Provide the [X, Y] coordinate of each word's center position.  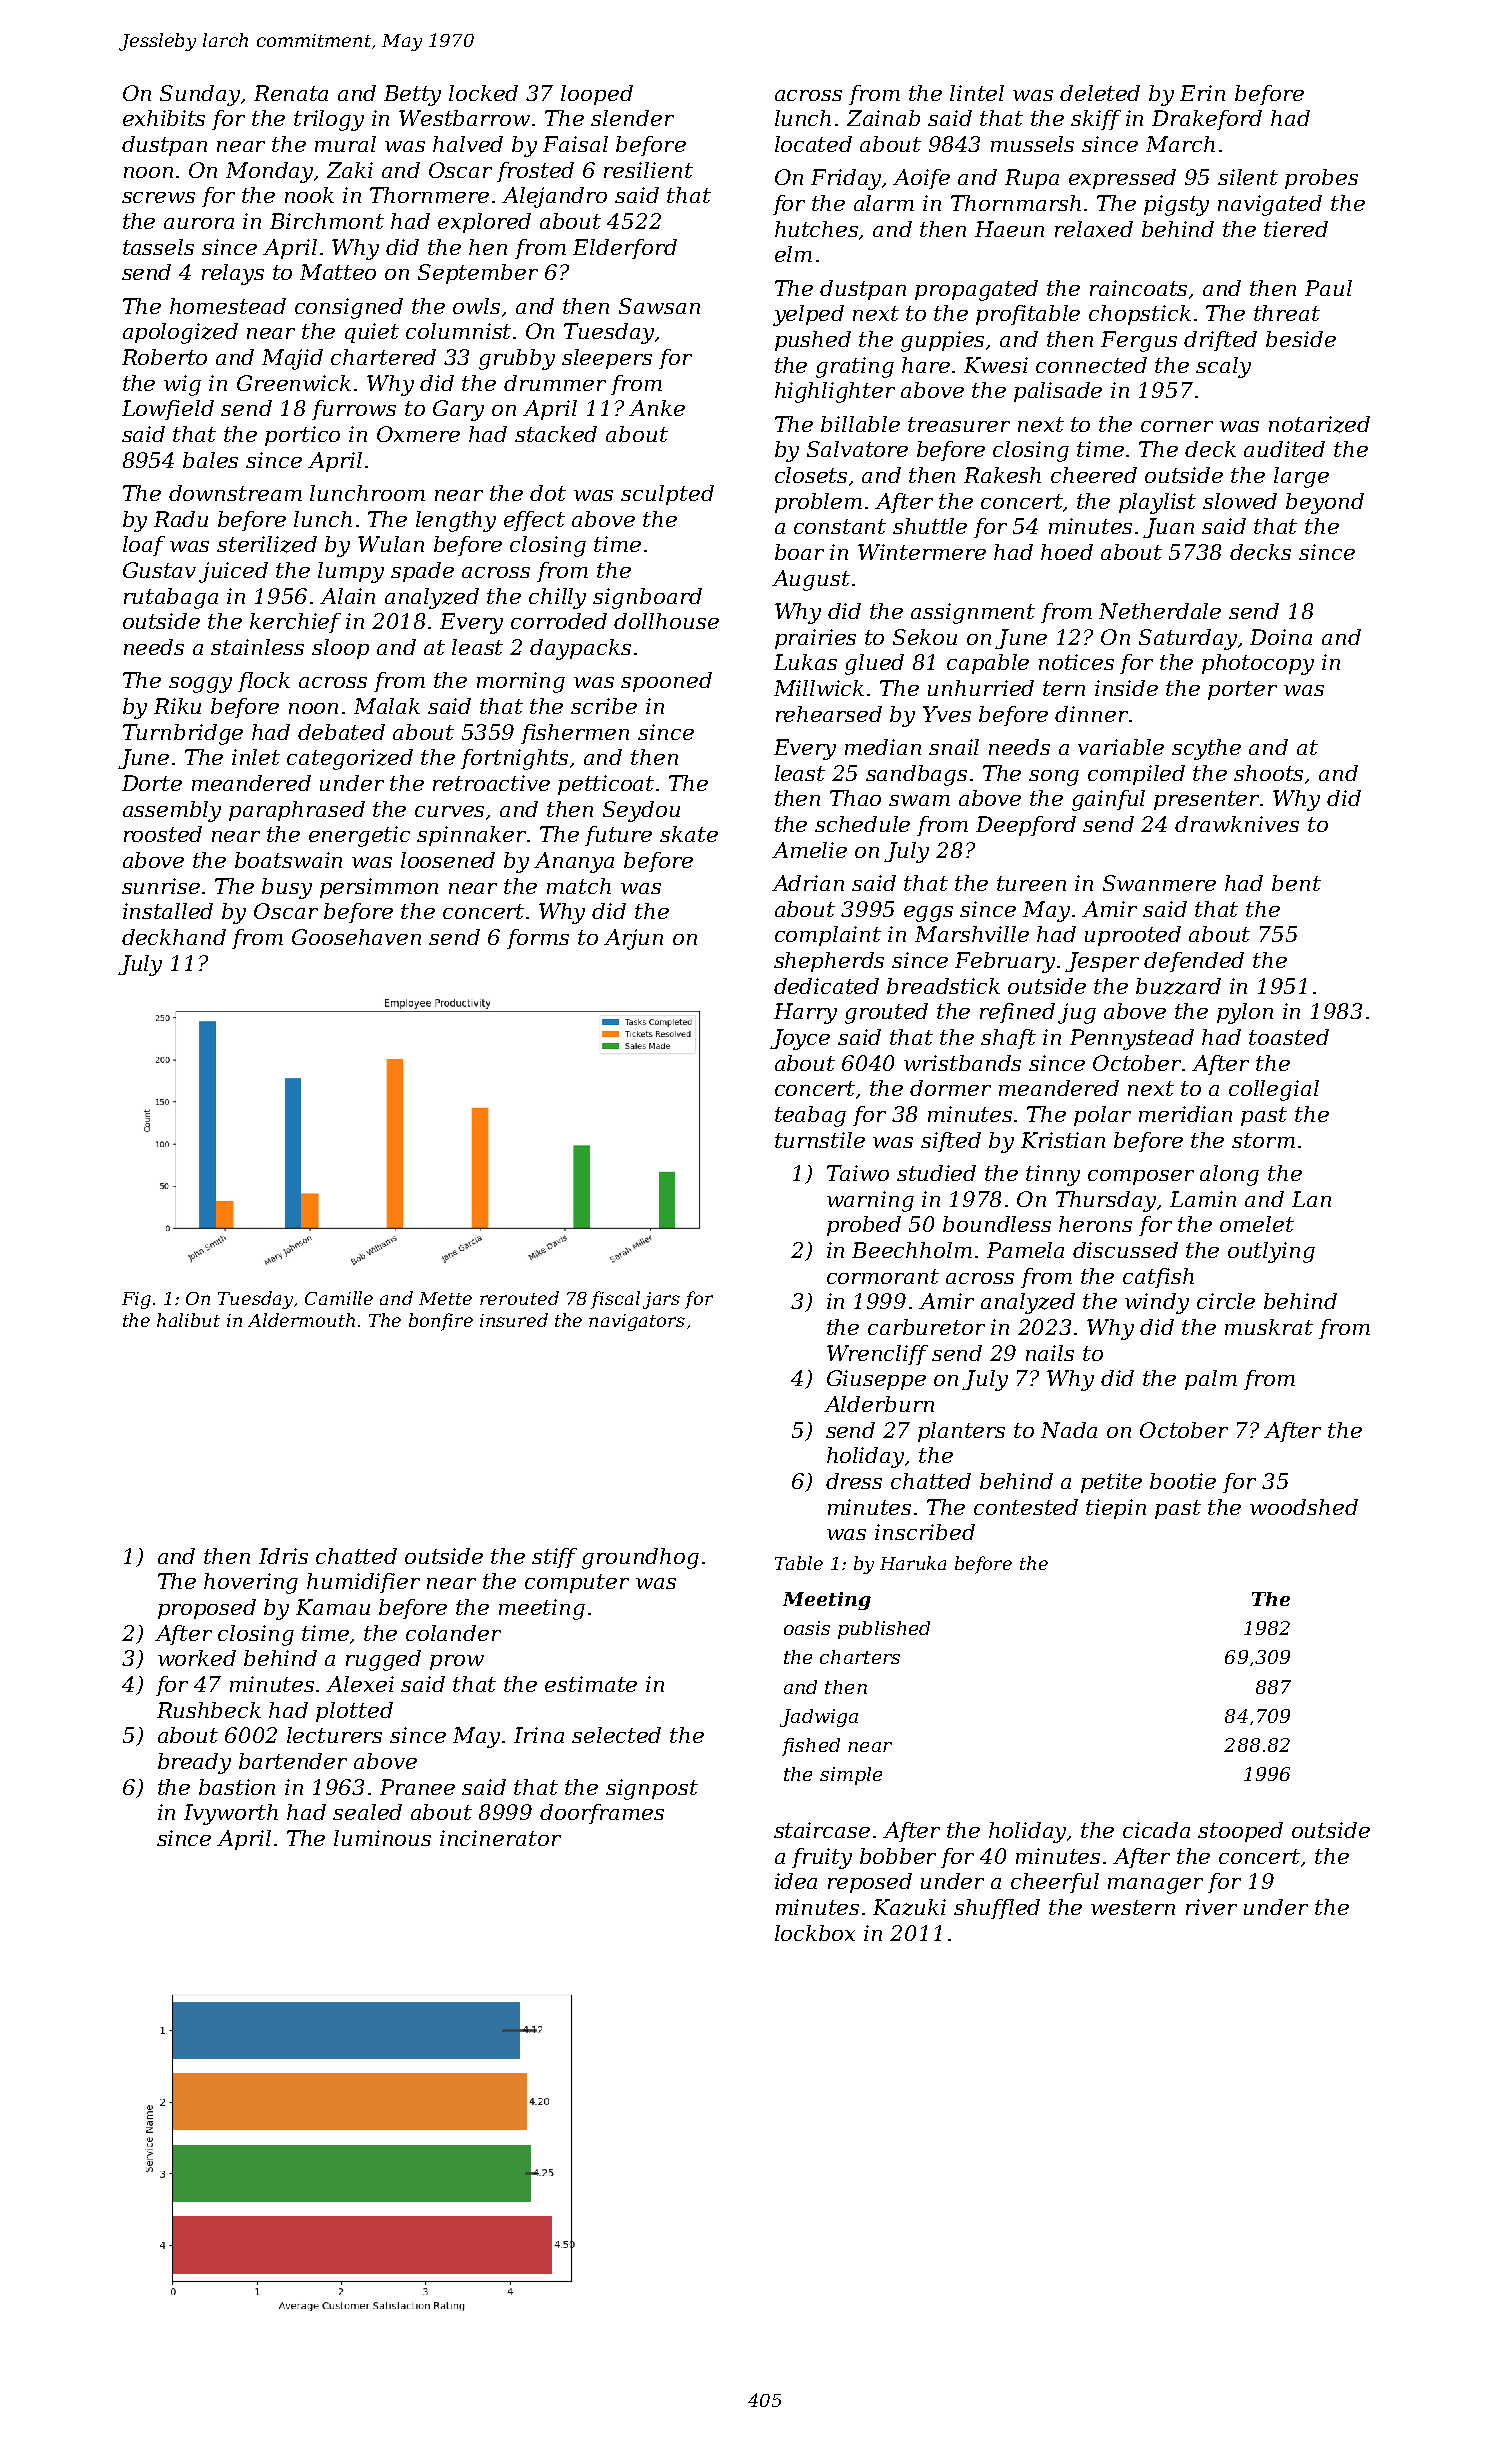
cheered [1094, 475]
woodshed [1304, 1507]
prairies [815, 639]
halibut [188, 1320]
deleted [1100, 93]
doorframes [602, 1814]
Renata [291, 93]
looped [597, 95]
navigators [637, 1322]
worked [197, 1658]
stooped [1240, 1832]
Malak [387, 706]
